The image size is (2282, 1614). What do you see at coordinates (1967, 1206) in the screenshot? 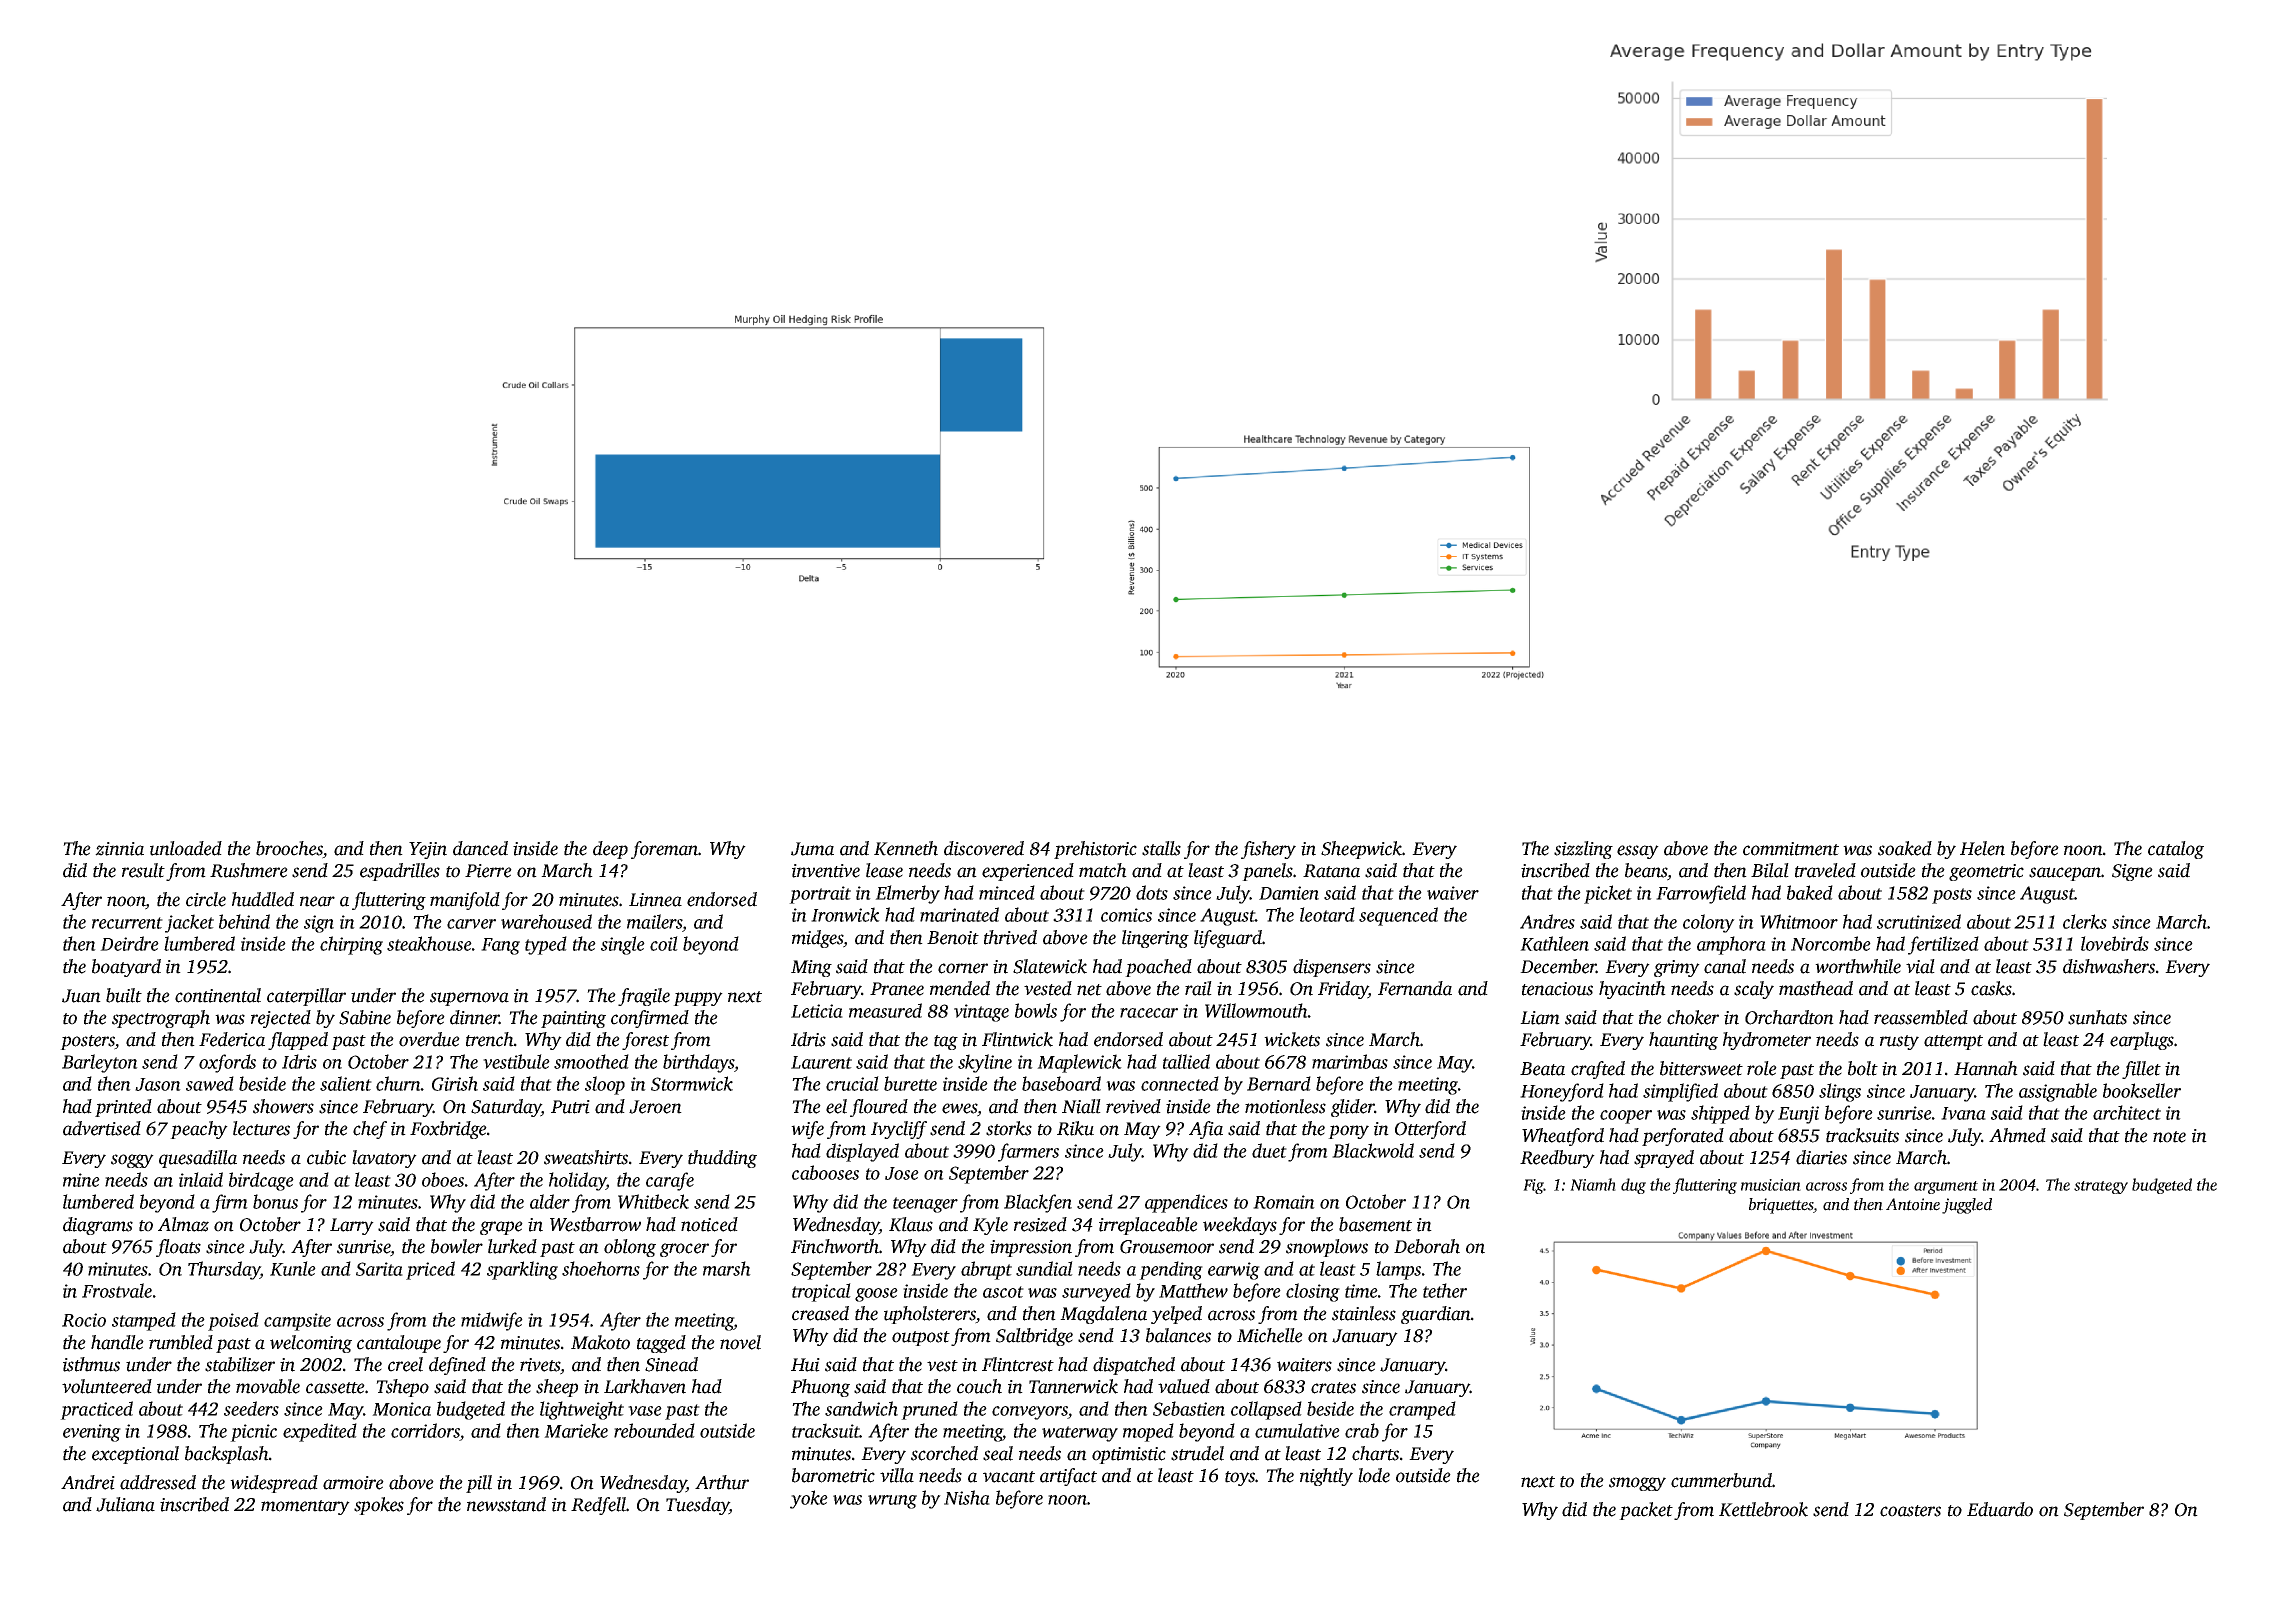
I see `juggled` at bounding box center [1967, 1206].
